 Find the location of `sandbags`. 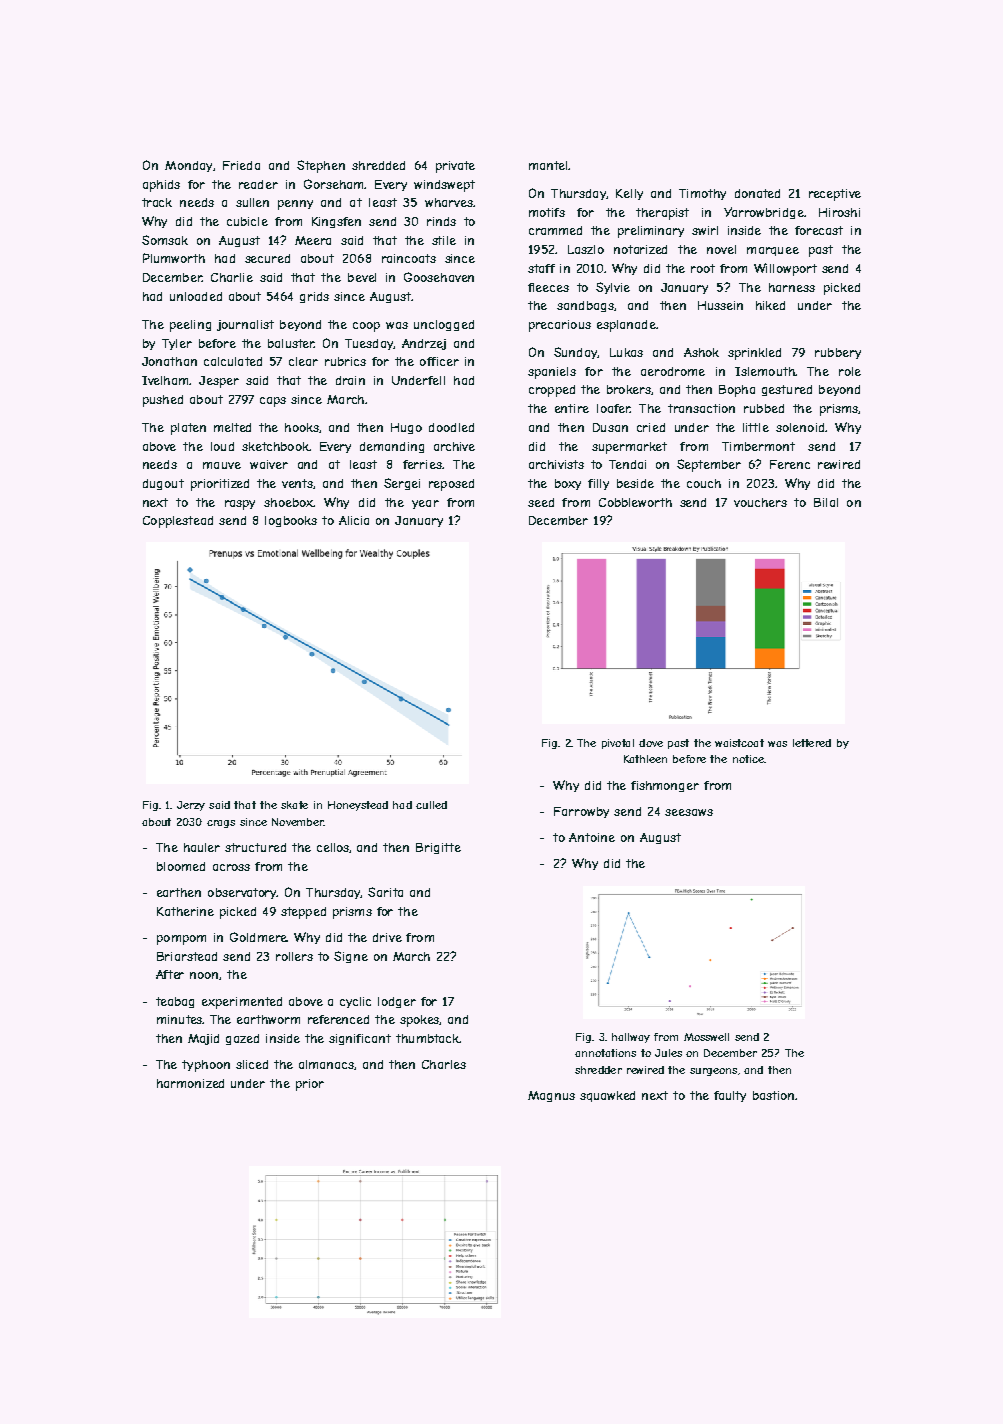

sandbags is located at coordinates (585, 306).
